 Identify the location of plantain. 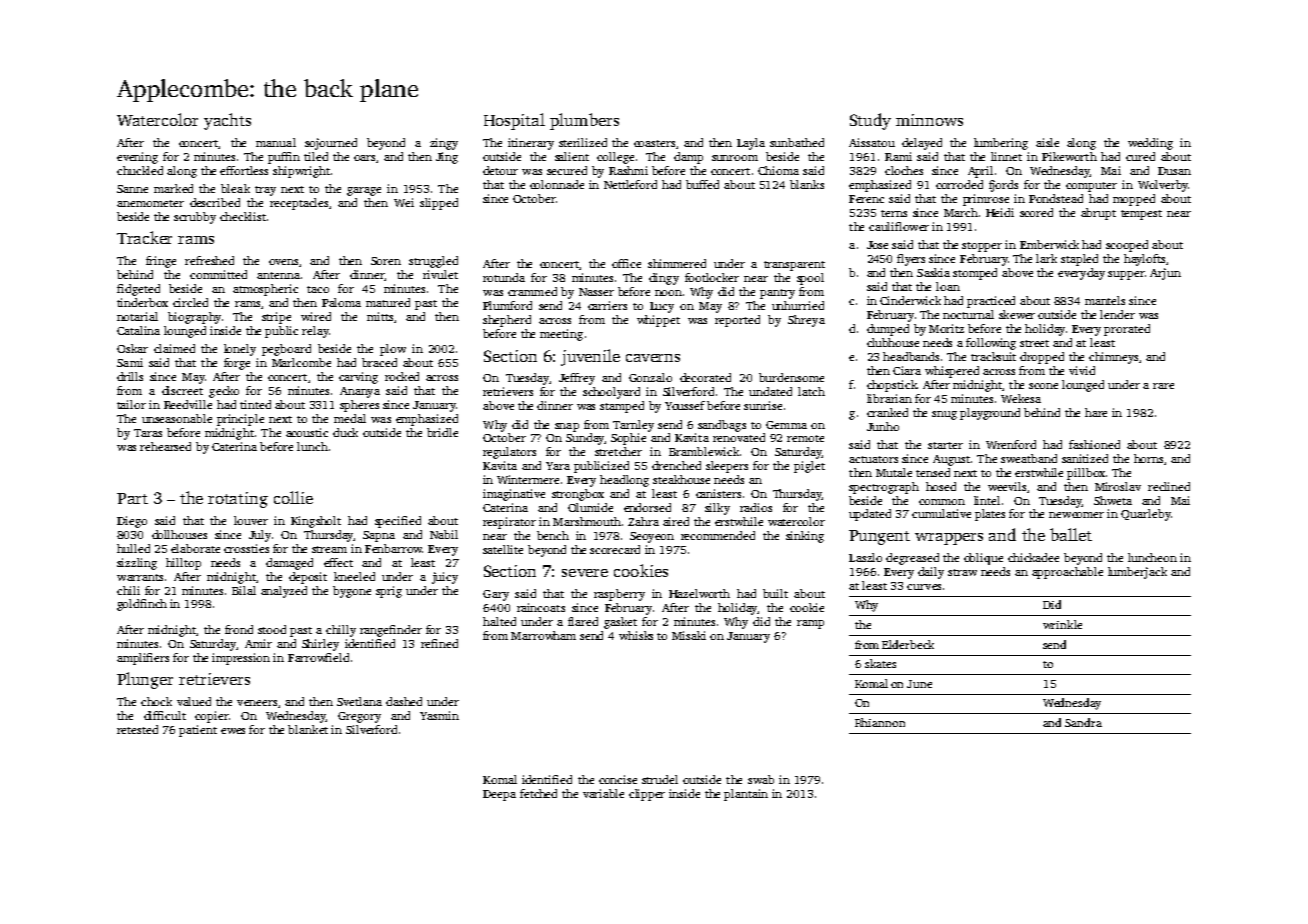
(746, 795).
